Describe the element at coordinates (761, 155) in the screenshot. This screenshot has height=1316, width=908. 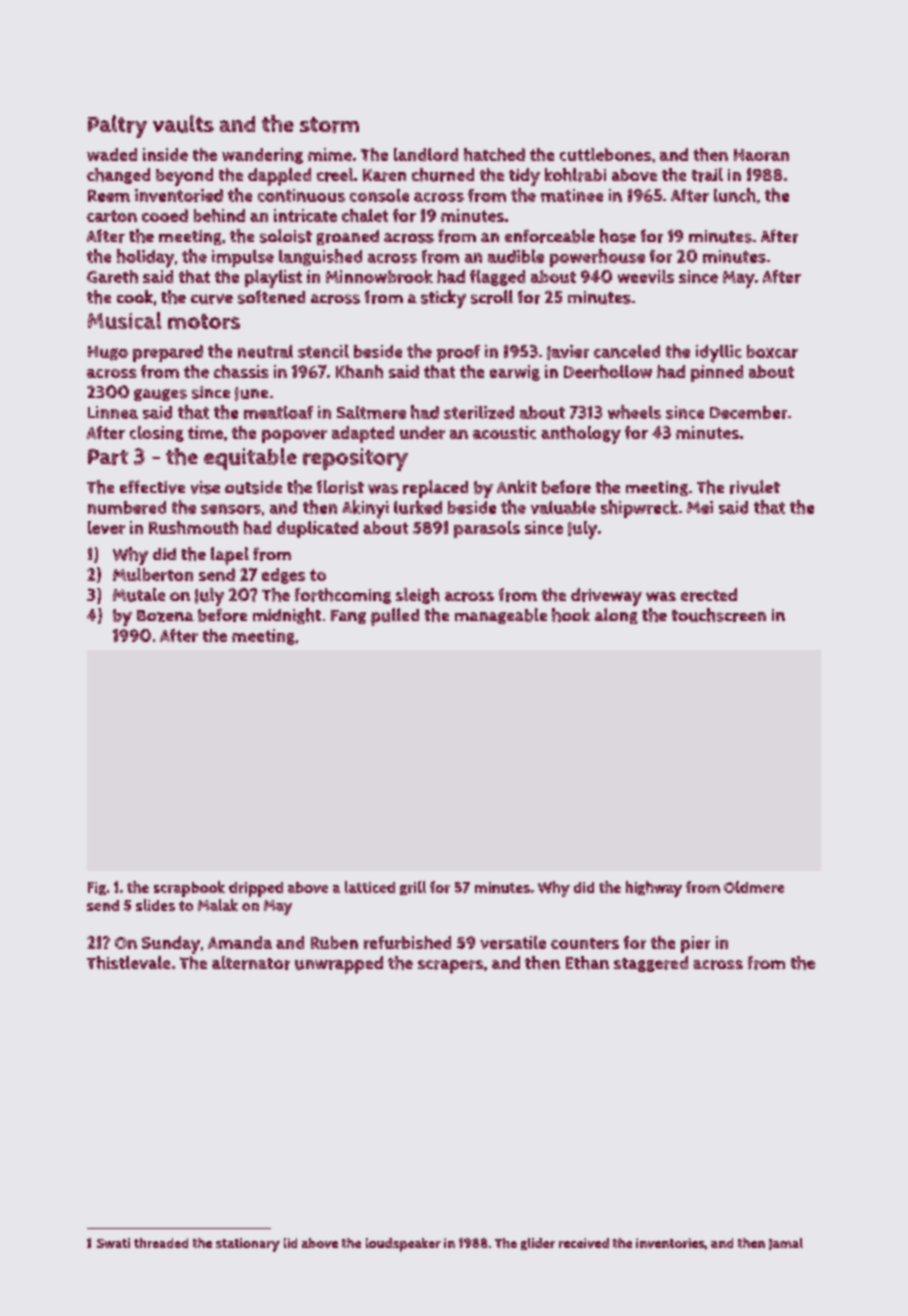
I see `Haoran` at that location.
